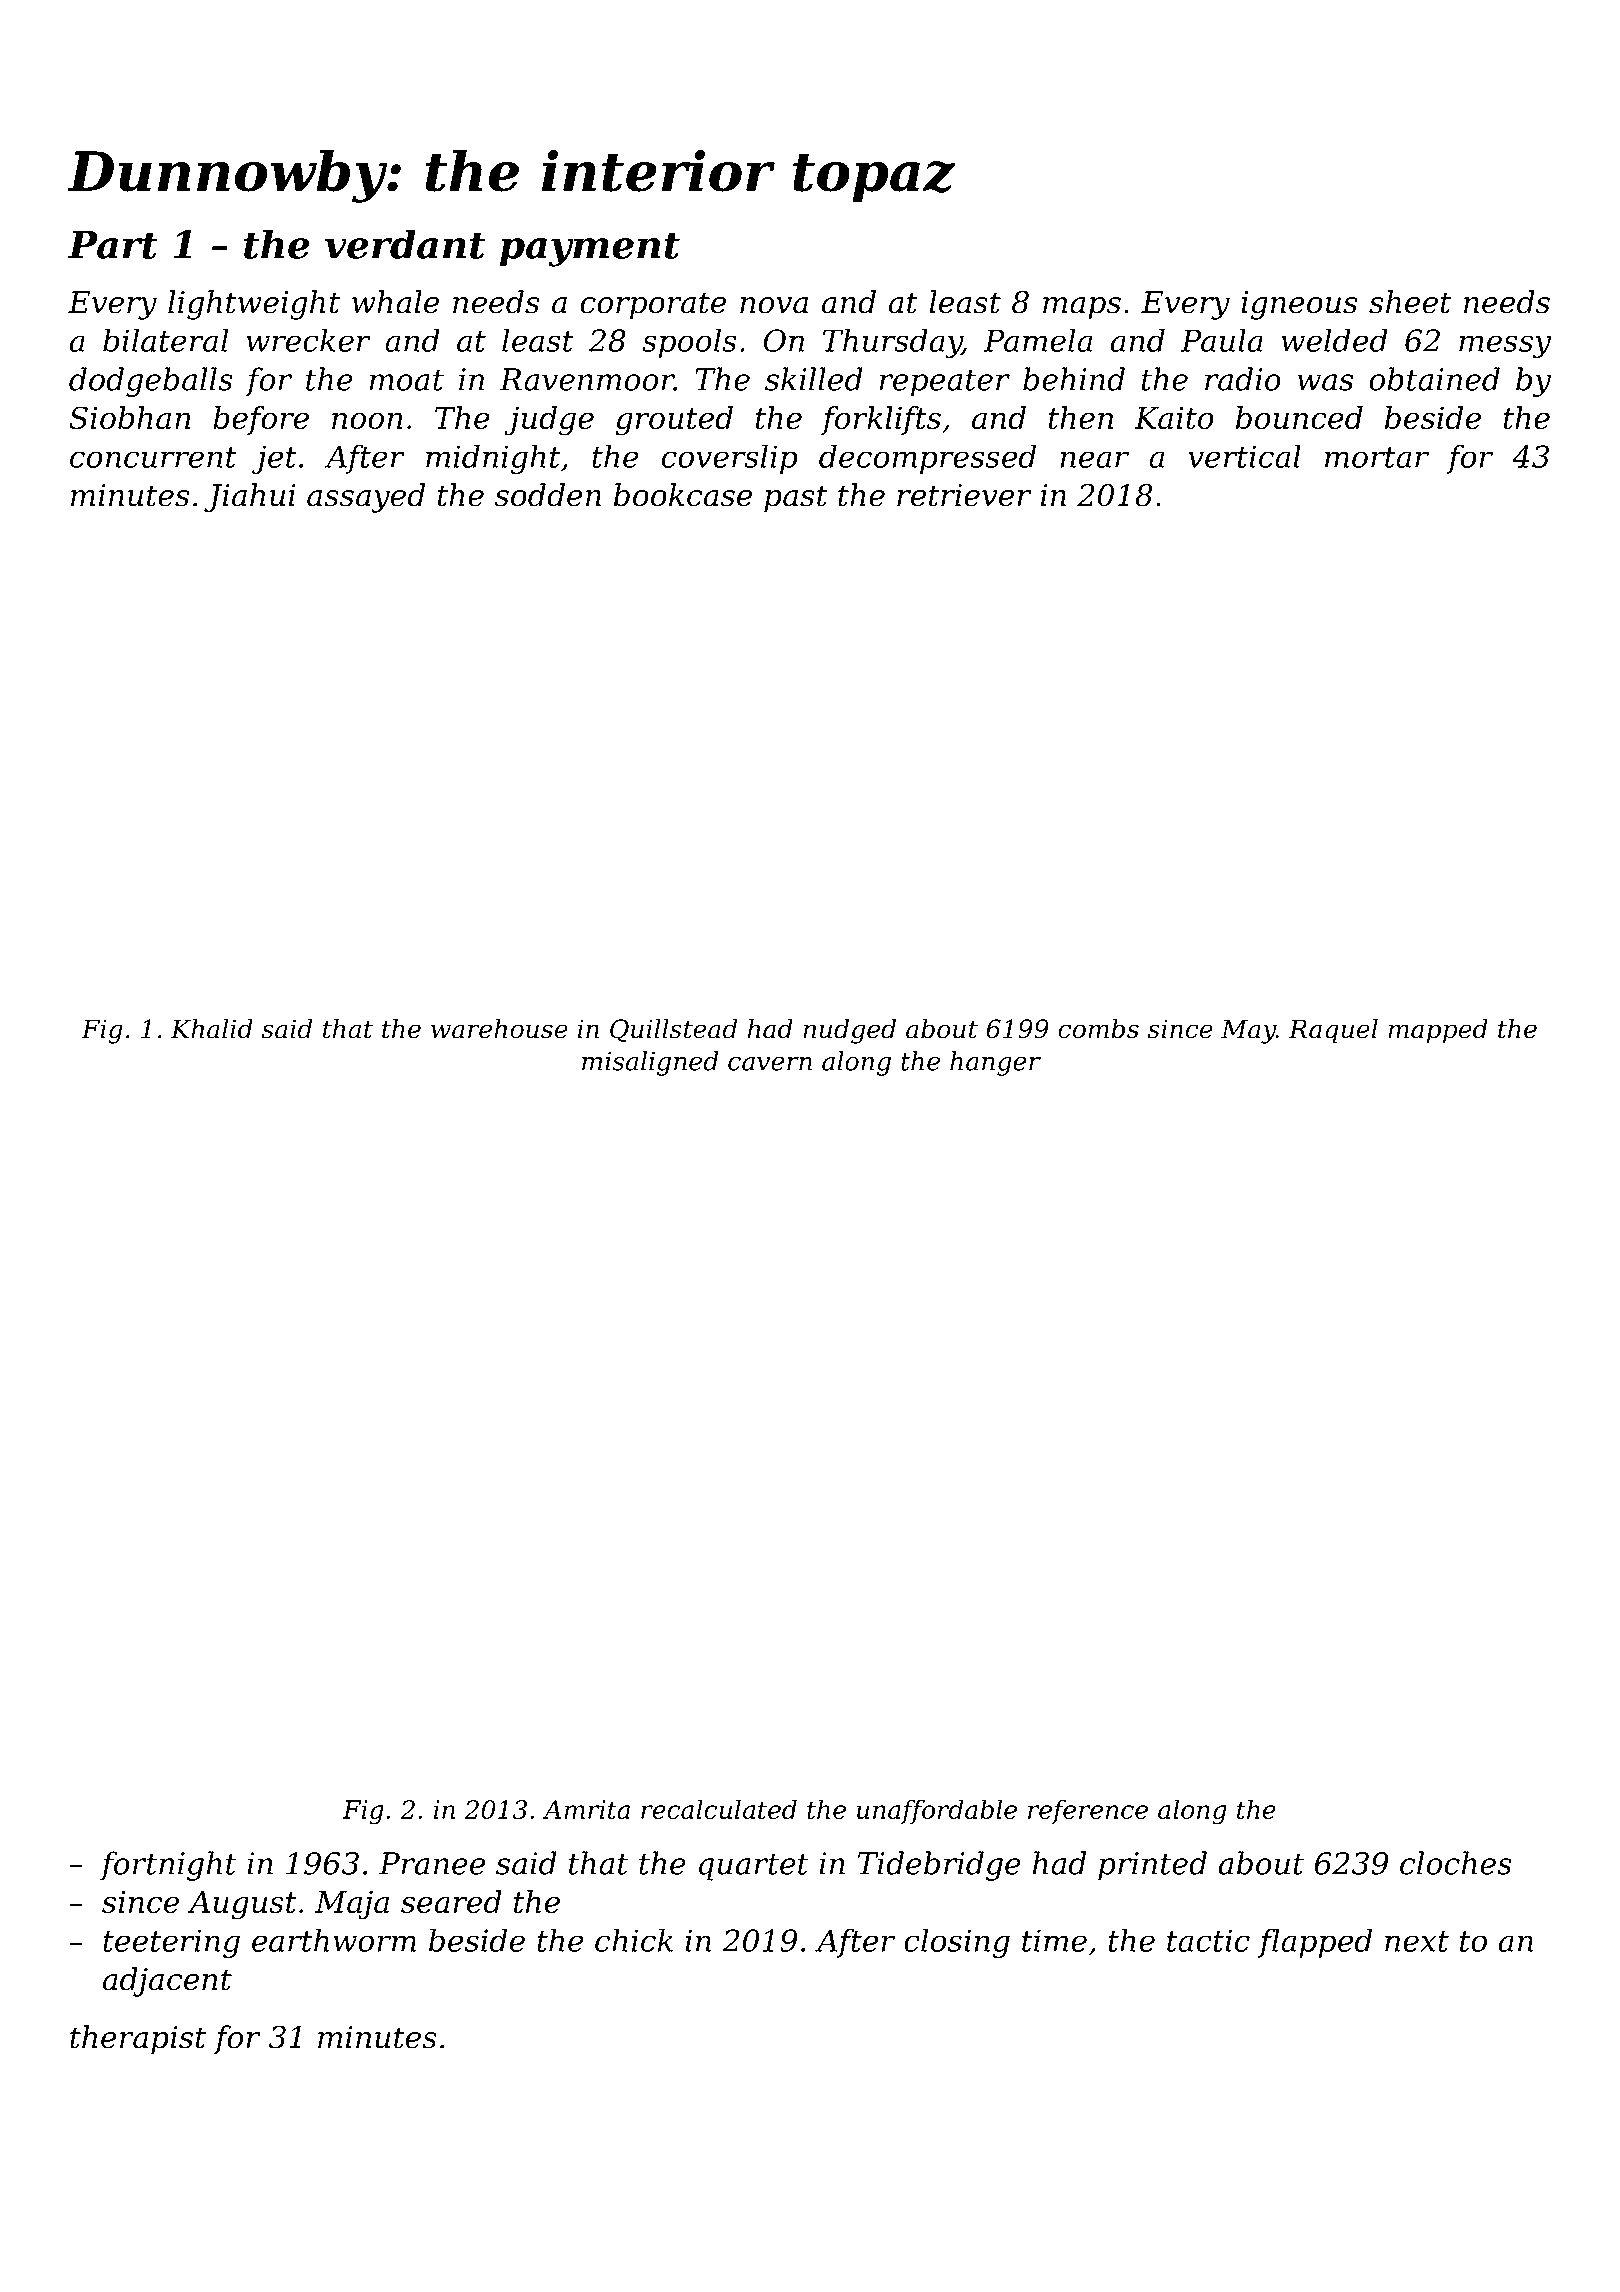  Describe the element at coordinates (1438, 1031) in the screenshot. I see `mapped` at that location.
